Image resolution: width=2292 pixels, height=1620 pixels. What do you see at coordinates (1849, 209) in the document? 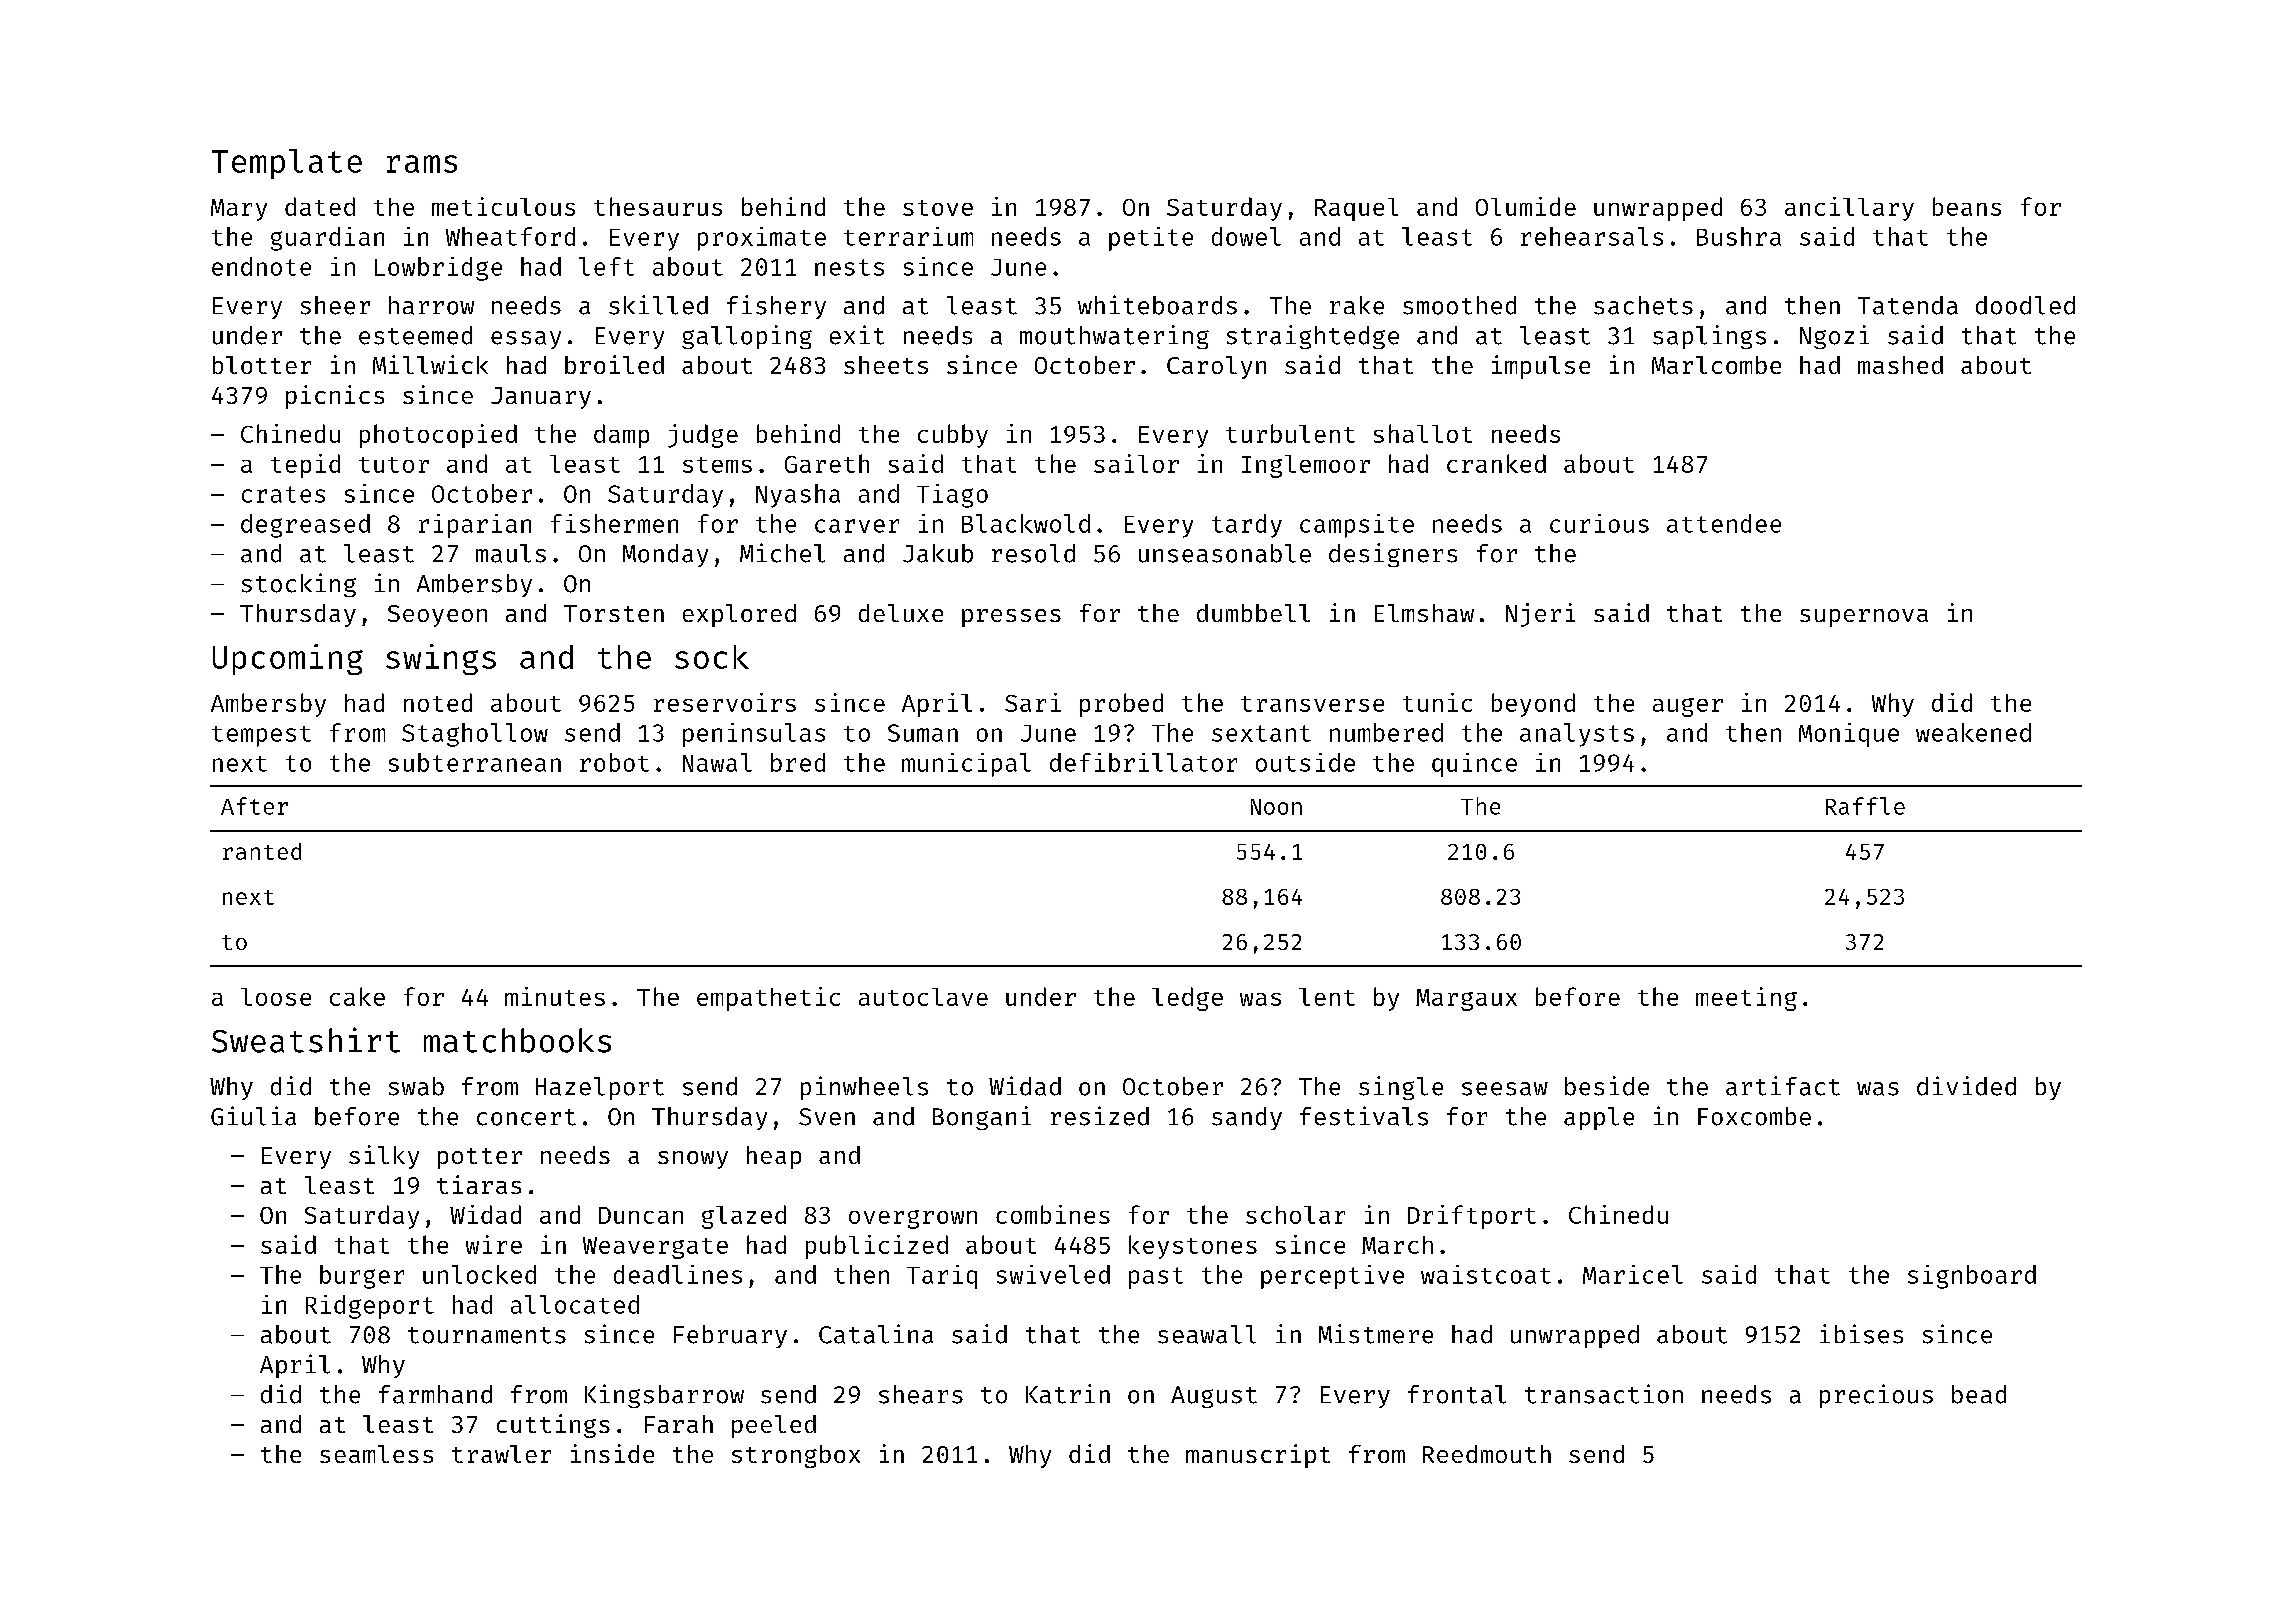
I see `ancillary` at bounding box center [1849, 209].
